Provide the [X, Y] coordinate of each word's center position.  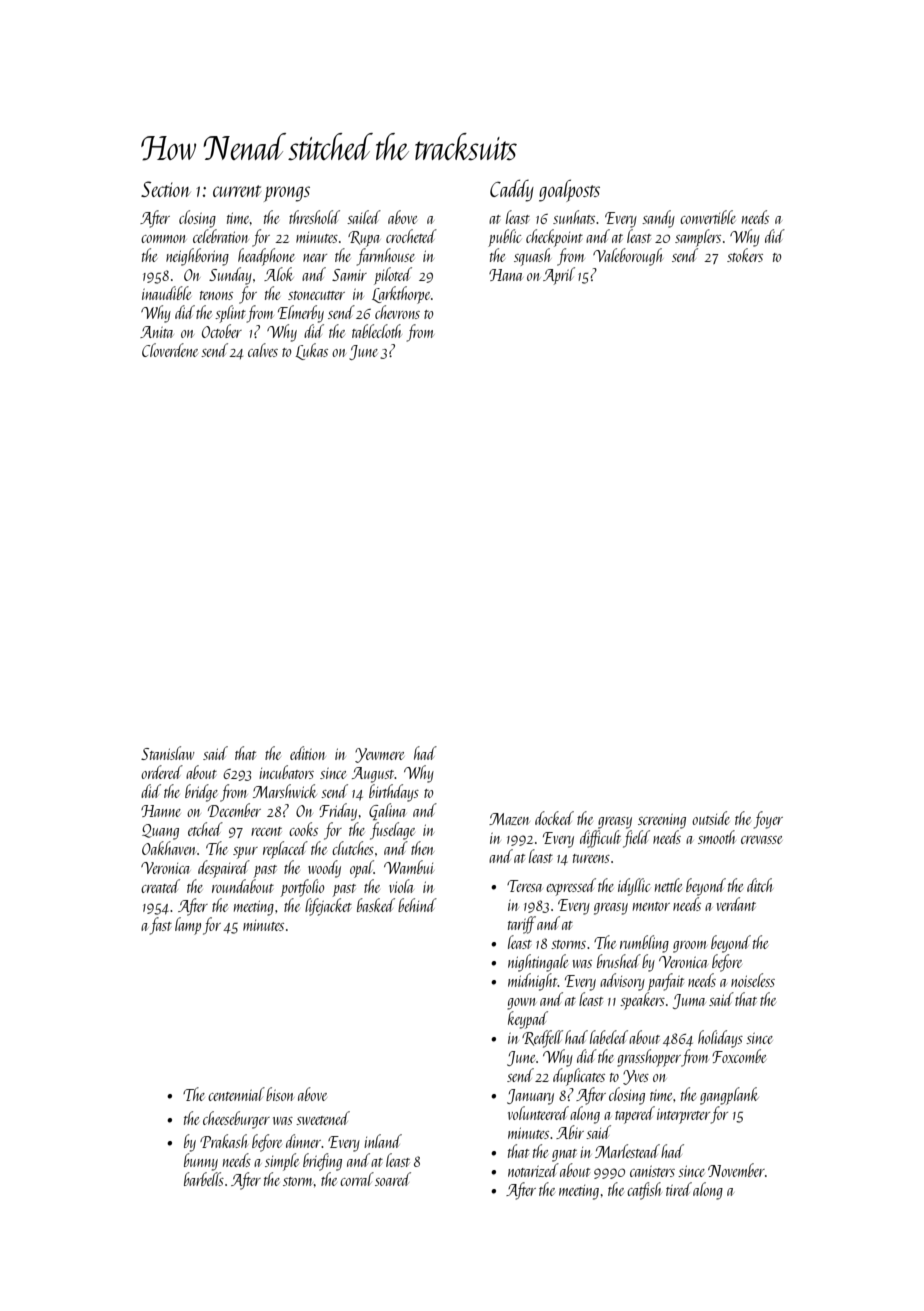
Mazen [509, 819]
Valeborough [628, 257]
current [237, 191]
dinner [303, 1141]
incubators [286, 772]
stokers [745, 255]
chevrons [397, 312]
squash [532, 257]
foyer [768, 820]
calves [263, 350]
